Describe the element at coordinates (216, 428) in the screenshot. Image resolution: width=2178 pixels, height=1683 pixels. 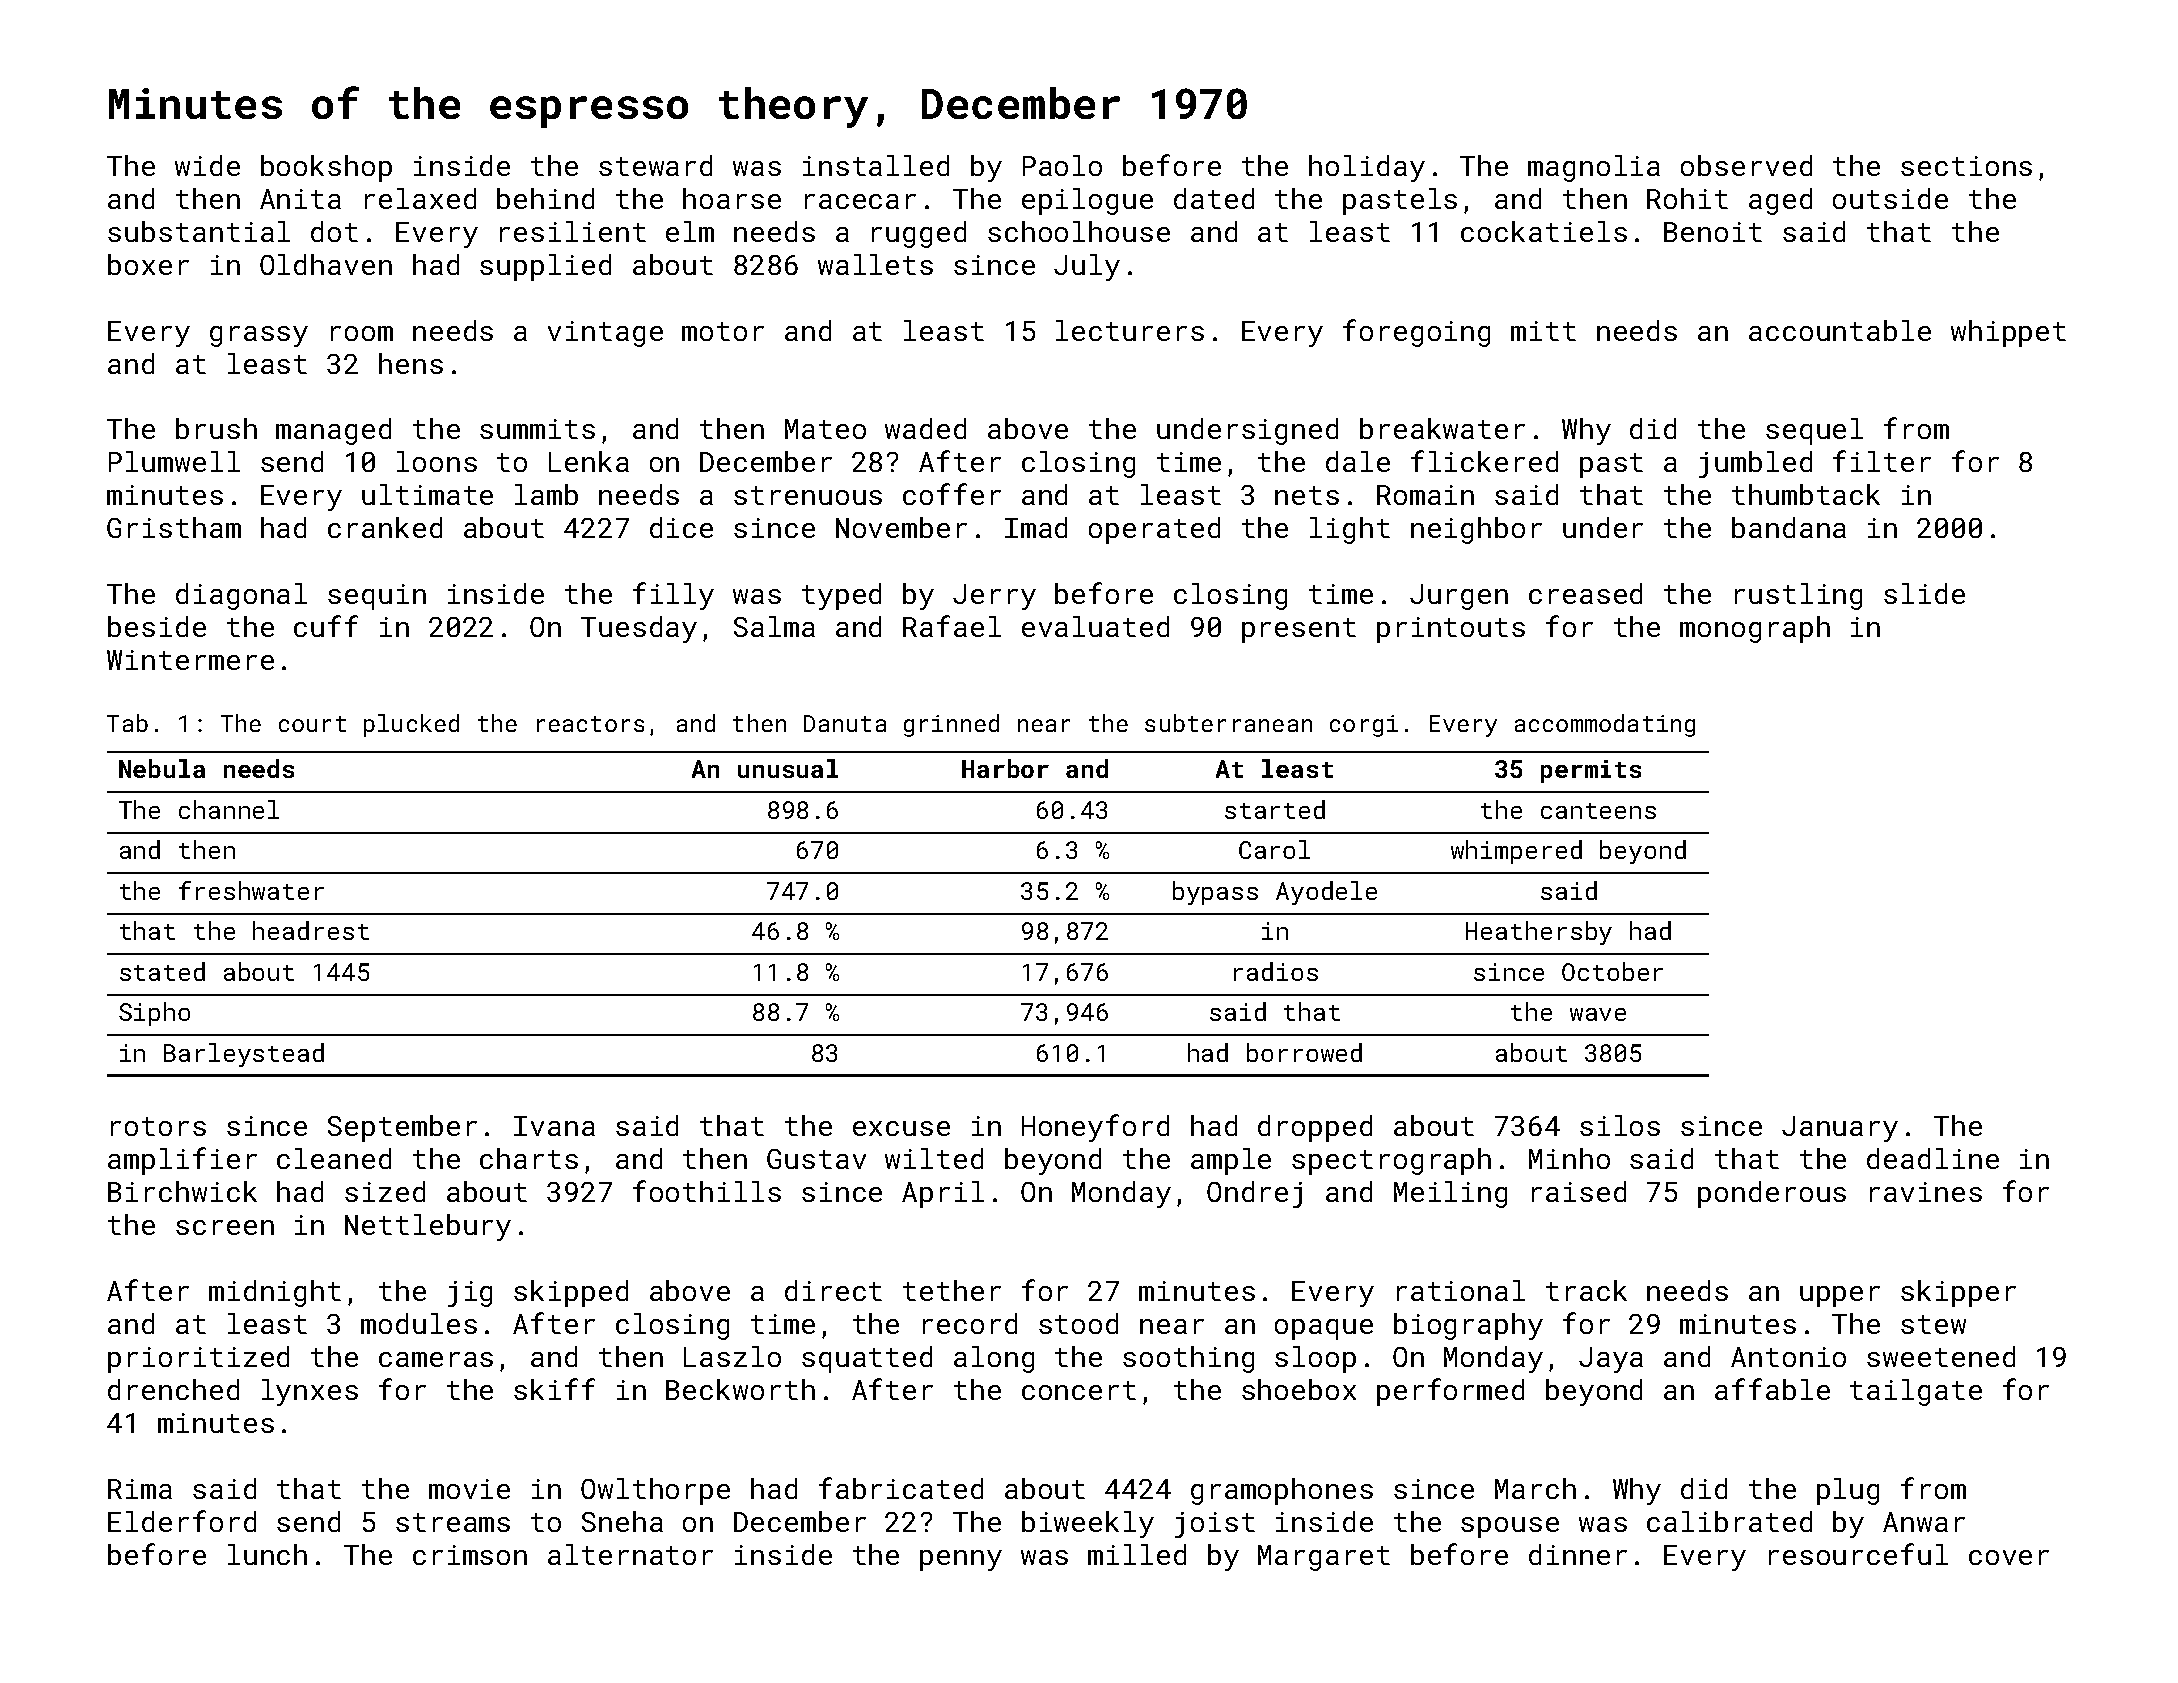
I see `brush` at that location.
